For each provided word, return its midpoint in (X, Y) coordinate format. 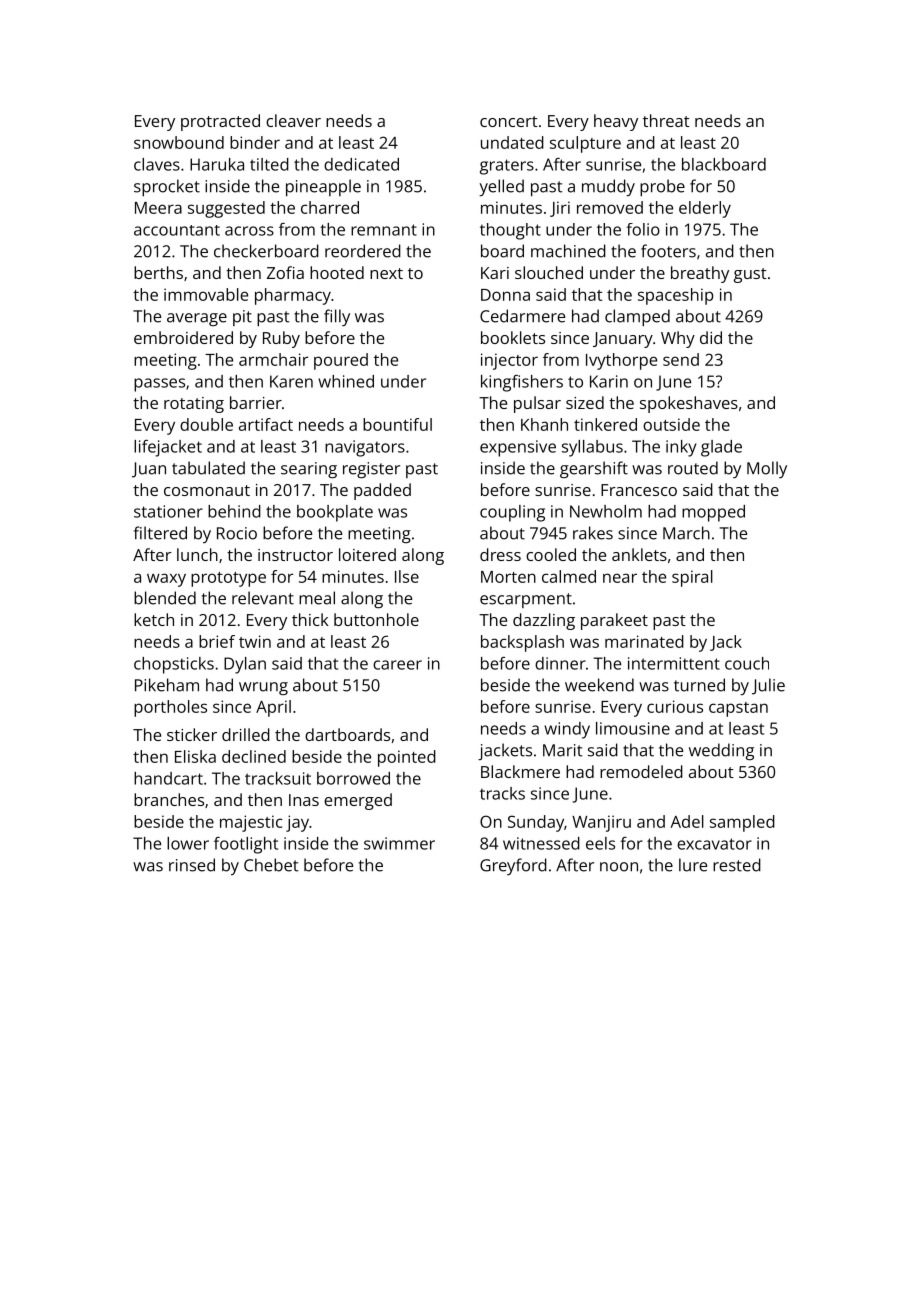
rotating (194, 405)
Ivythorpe (621, 361)
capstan (738, 709)
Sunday (536, 823)
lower (188, 843)
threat (666, 120)
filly (337, 317)
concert (509, 121)
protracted (220, 122)
